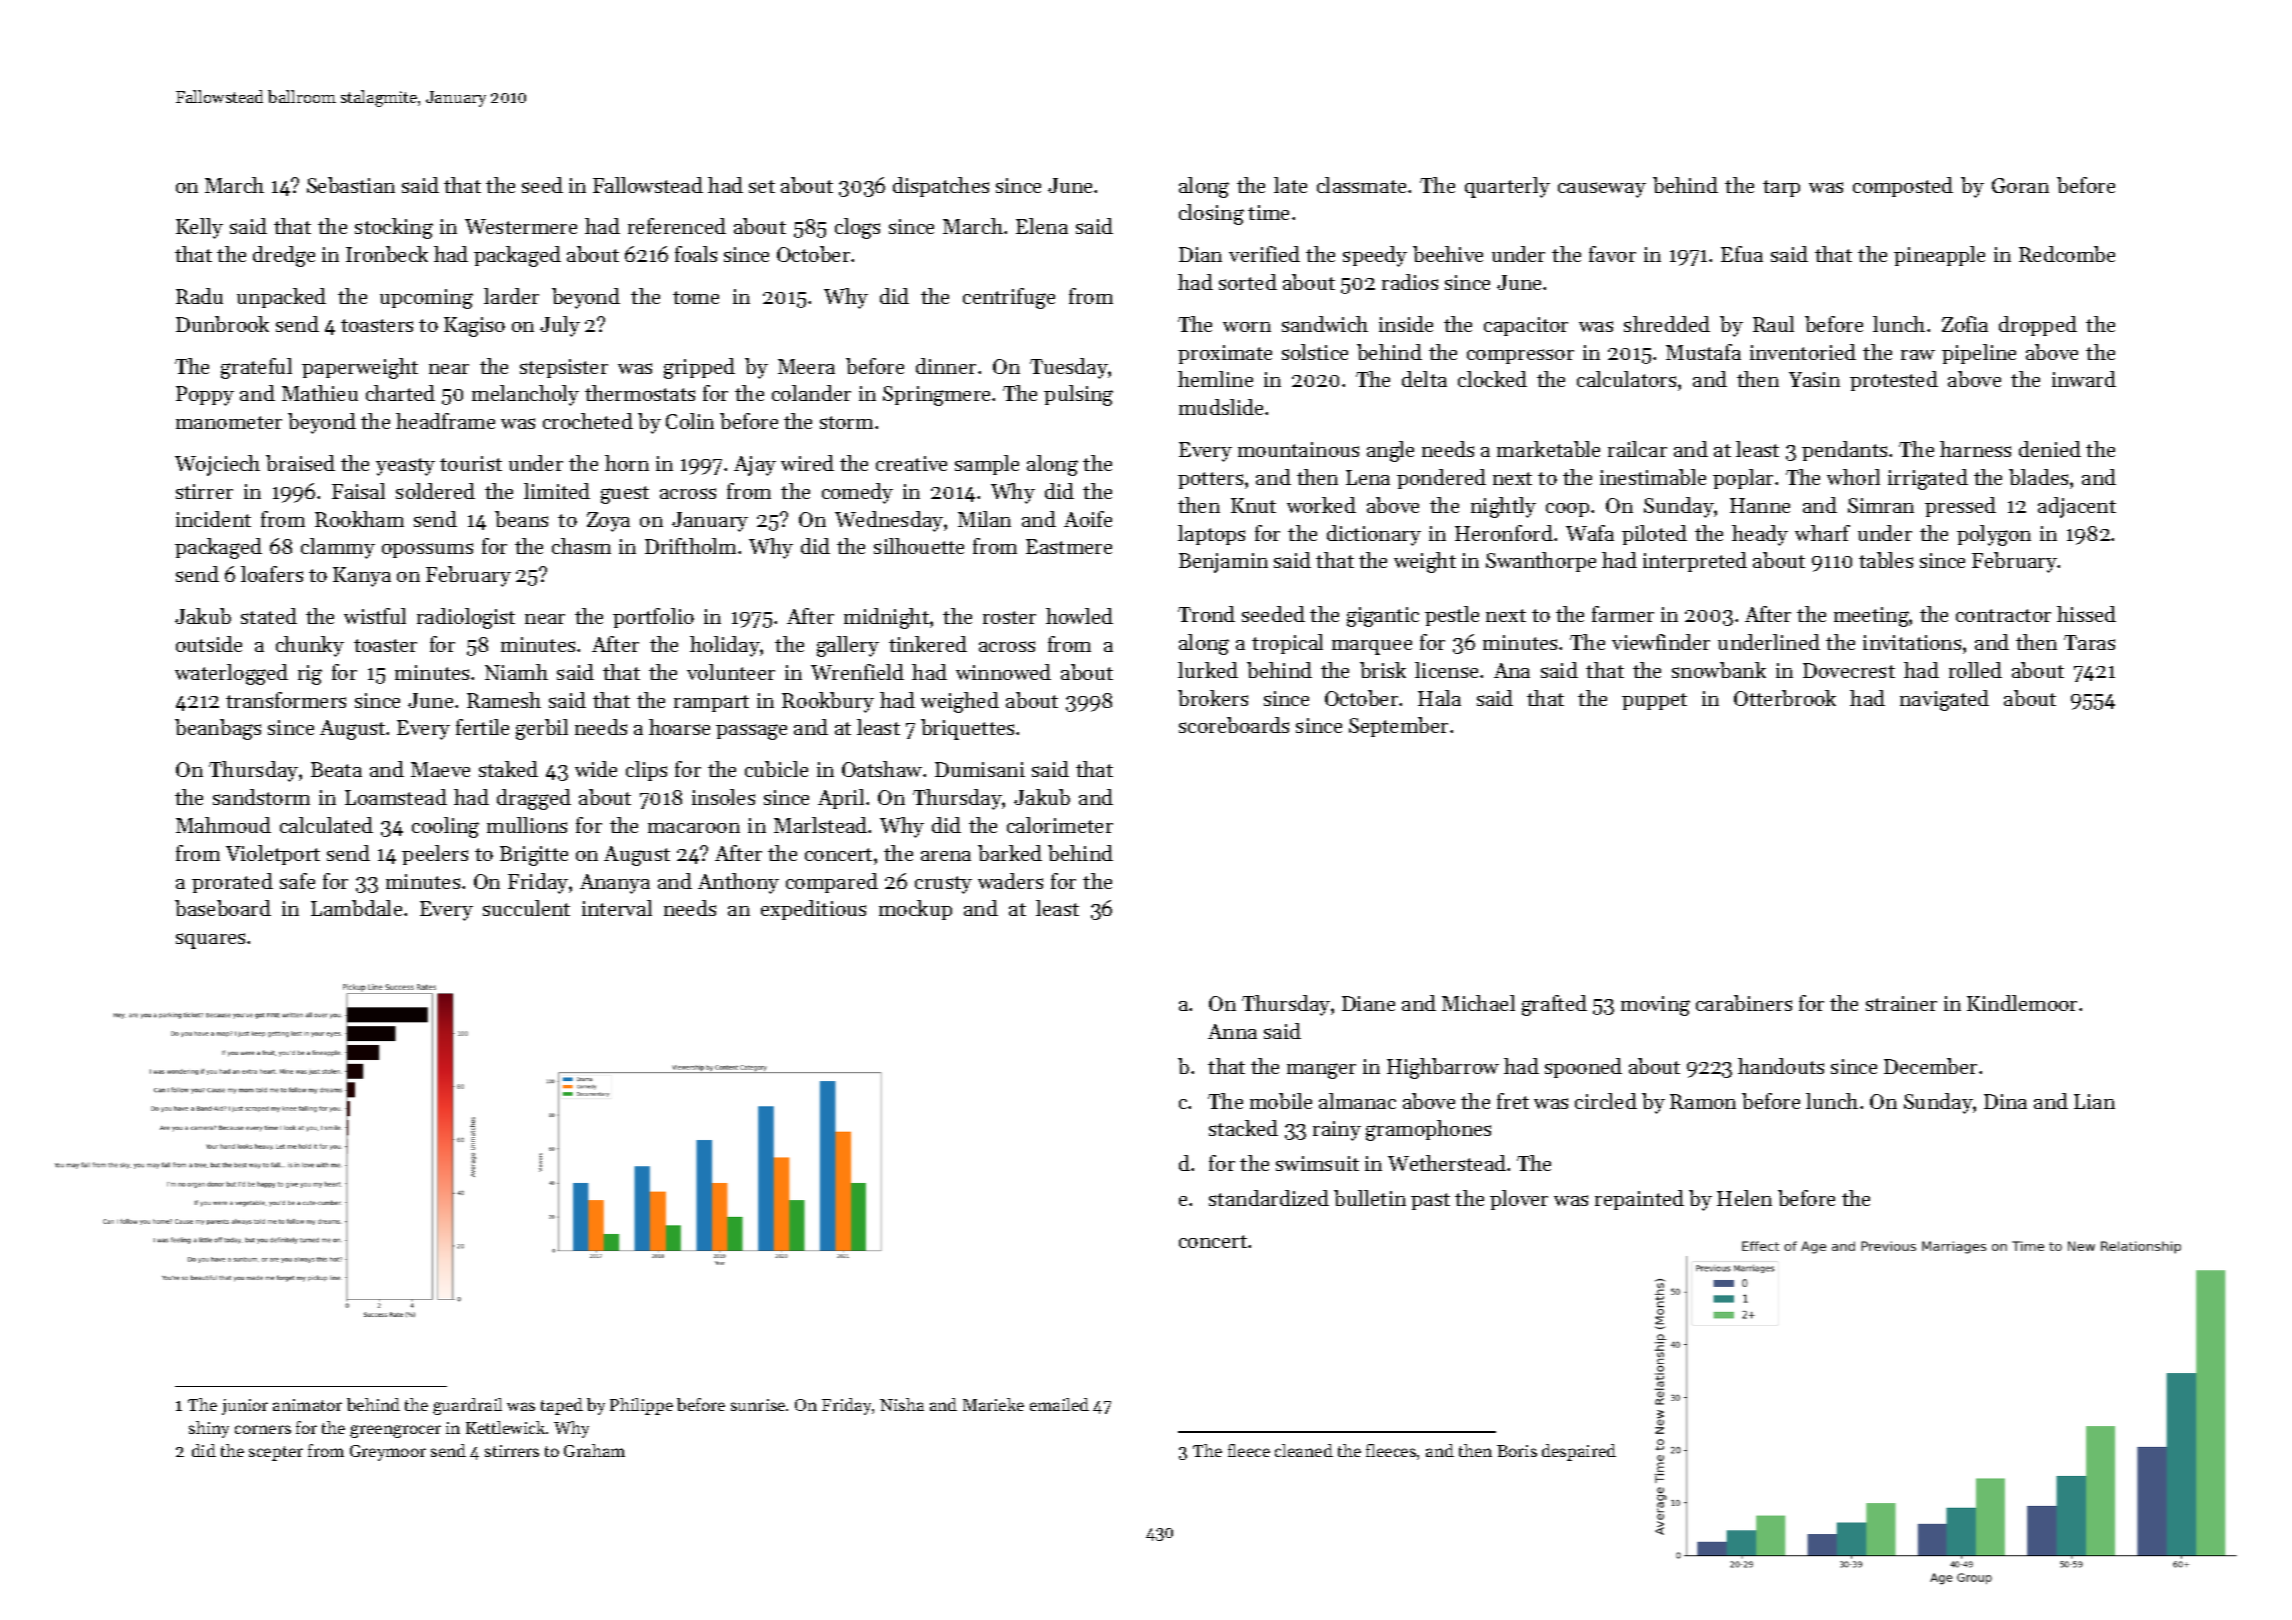  I want to click on peelers, so click(435, 855).
